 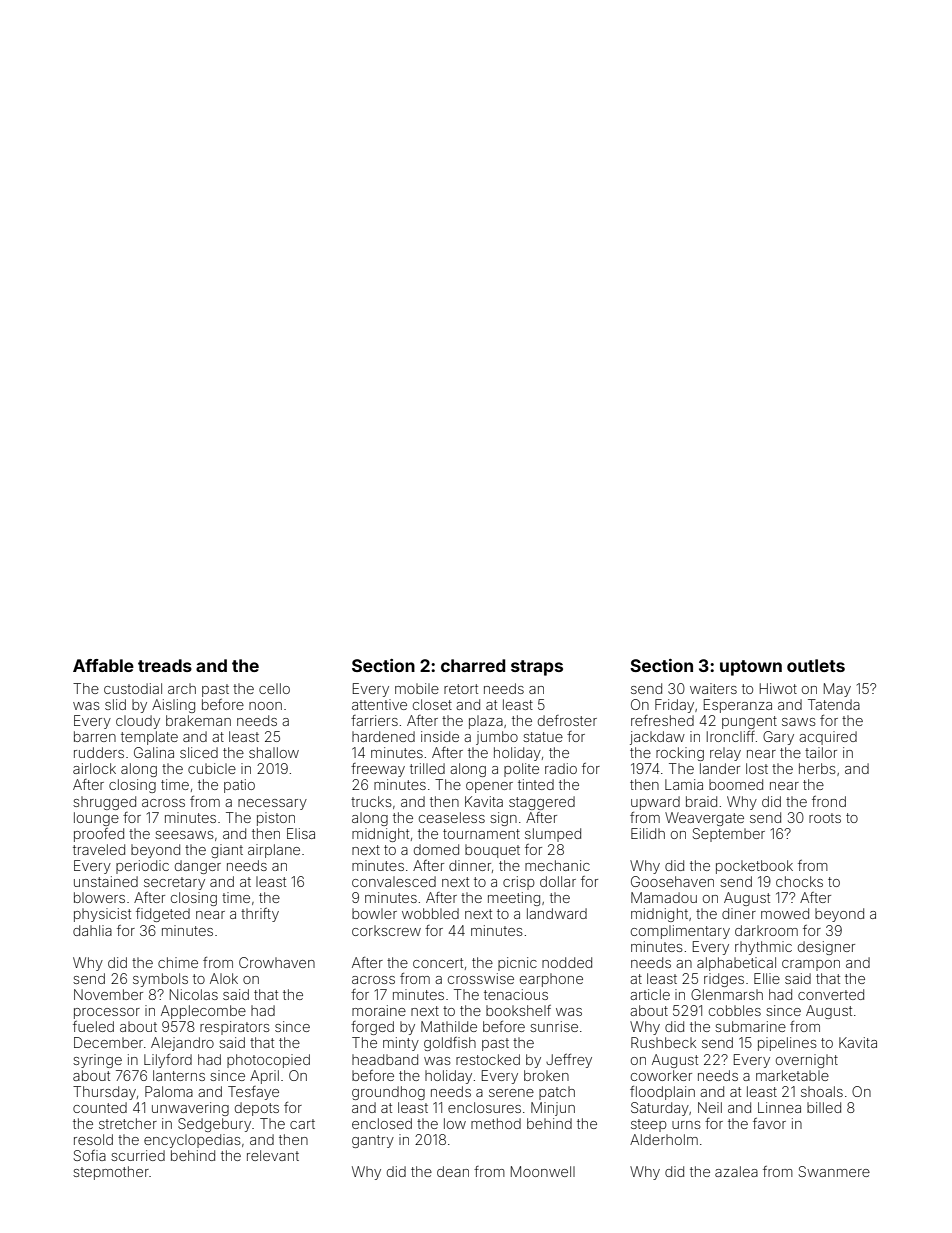 What do you see at coordinates (383, 736) in the screenshot?
I see `hardened` at bounding box center [383, 736].
